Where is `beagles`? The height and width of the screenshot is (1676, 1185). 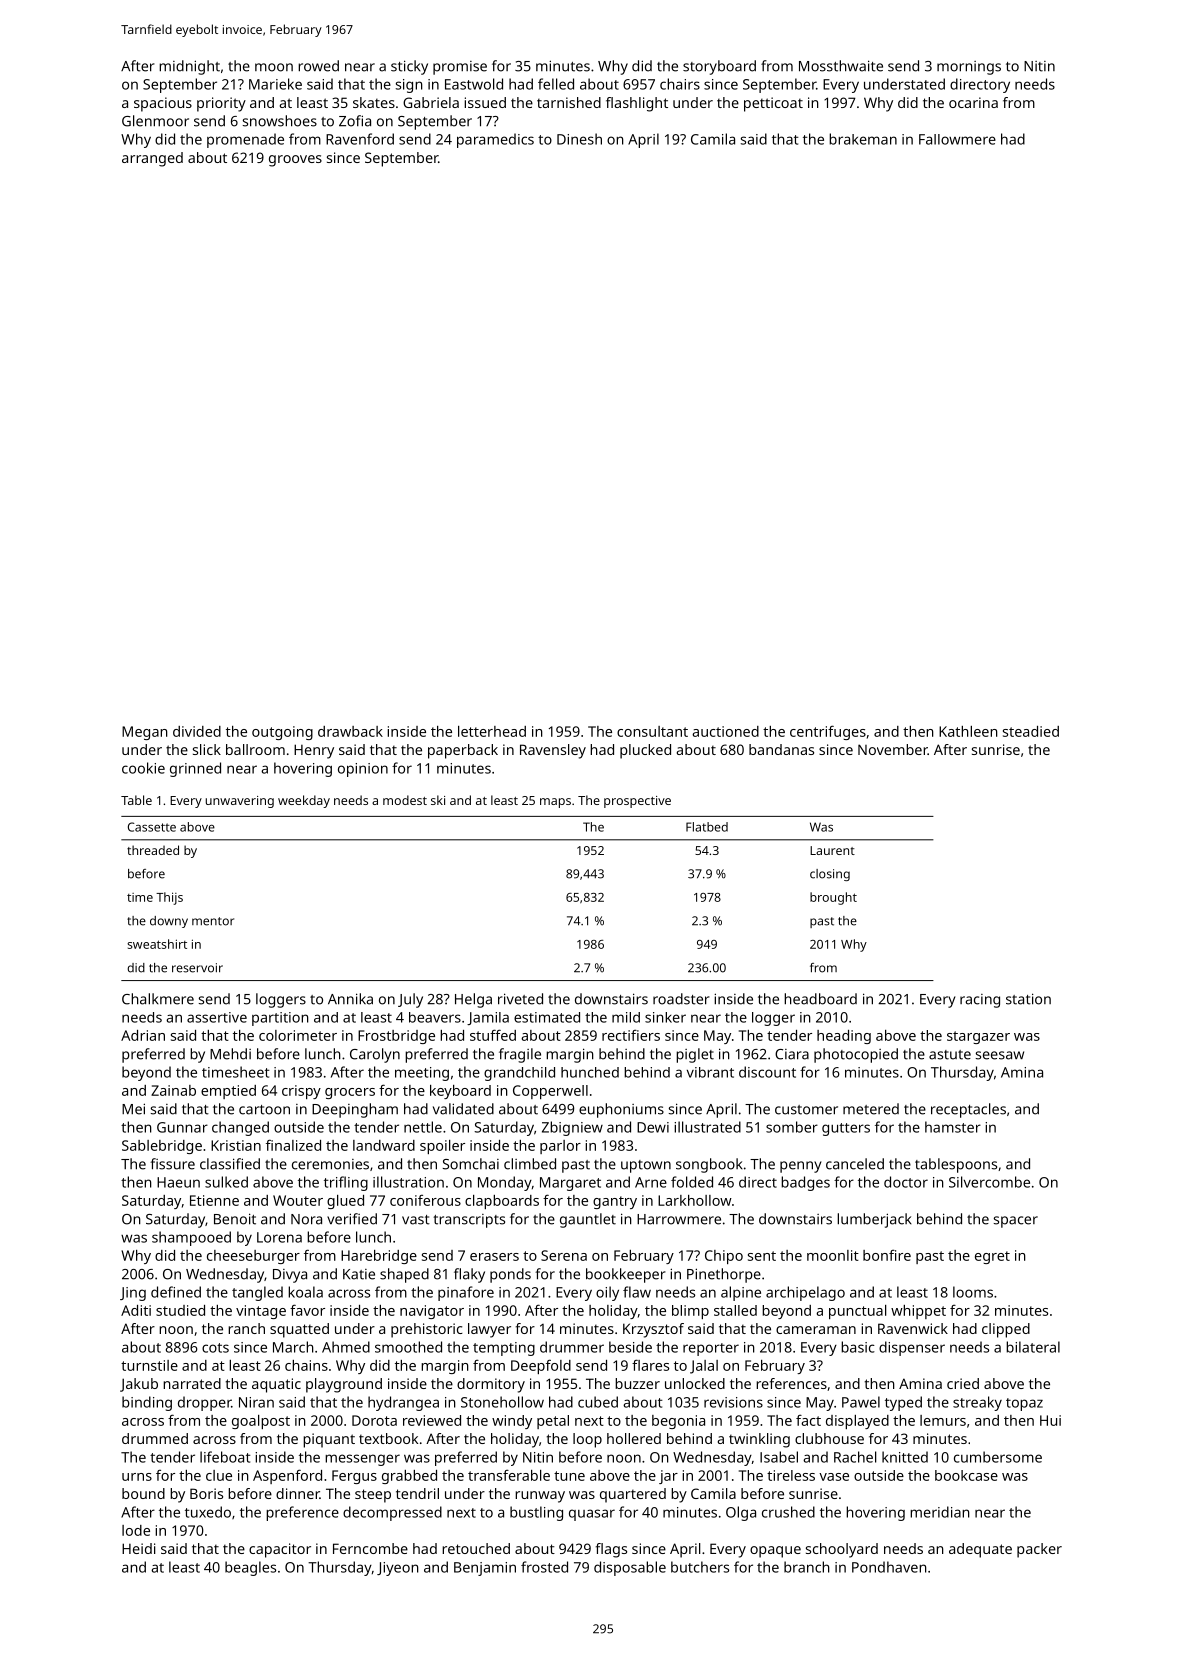
beagles is located at coordinates (250, 1568).
